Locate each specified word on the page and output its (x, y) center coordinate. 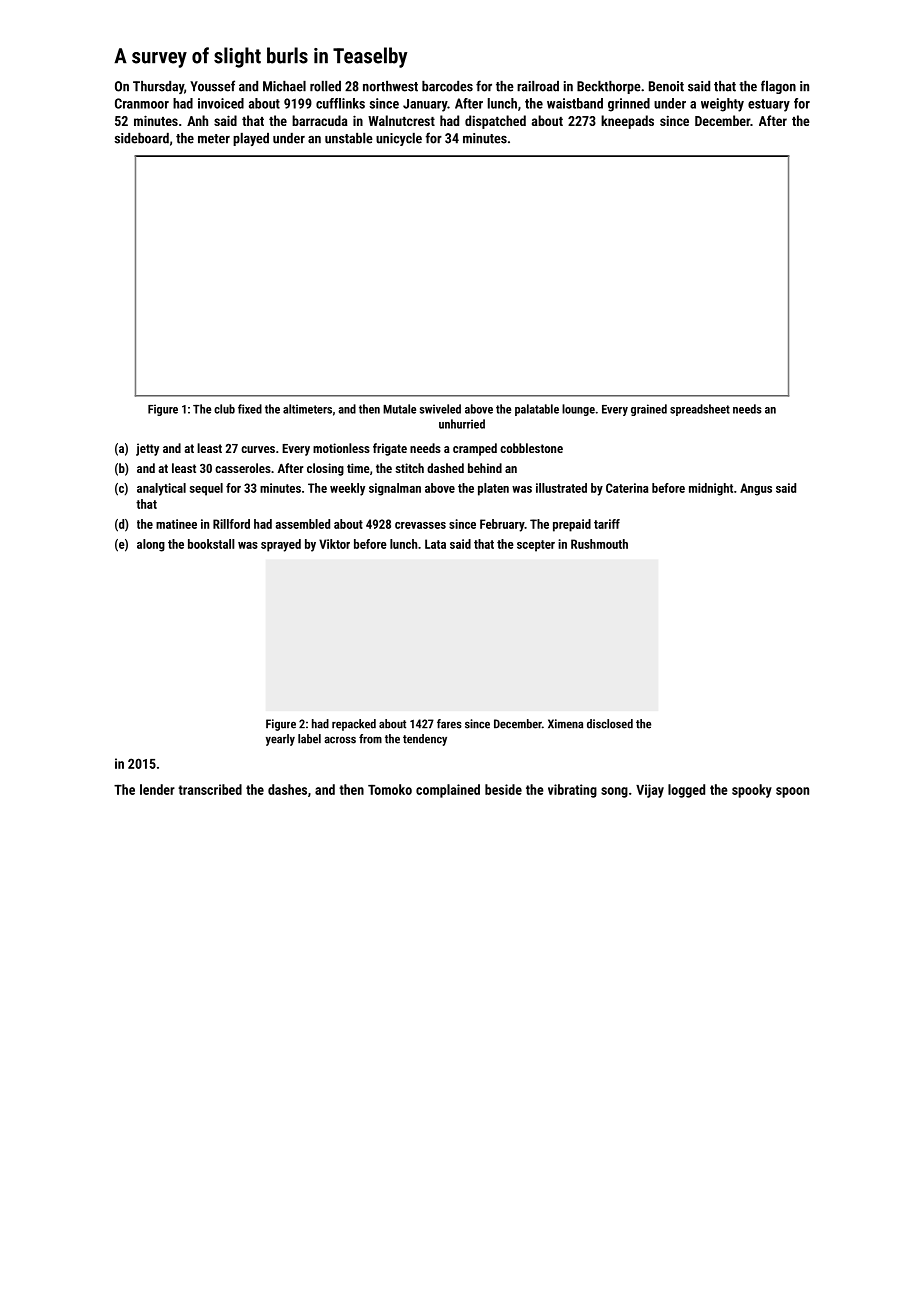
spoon (792, 792)
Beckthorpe (609, 87)
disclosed (610, 724)
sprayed (281, 545)
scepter (536, 546)
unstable (349, 138)
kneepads (627, 122)
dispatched (495, 122)
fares (449, 724)
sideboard (141, 138)
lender (157, 789)
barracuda (320, 120)
